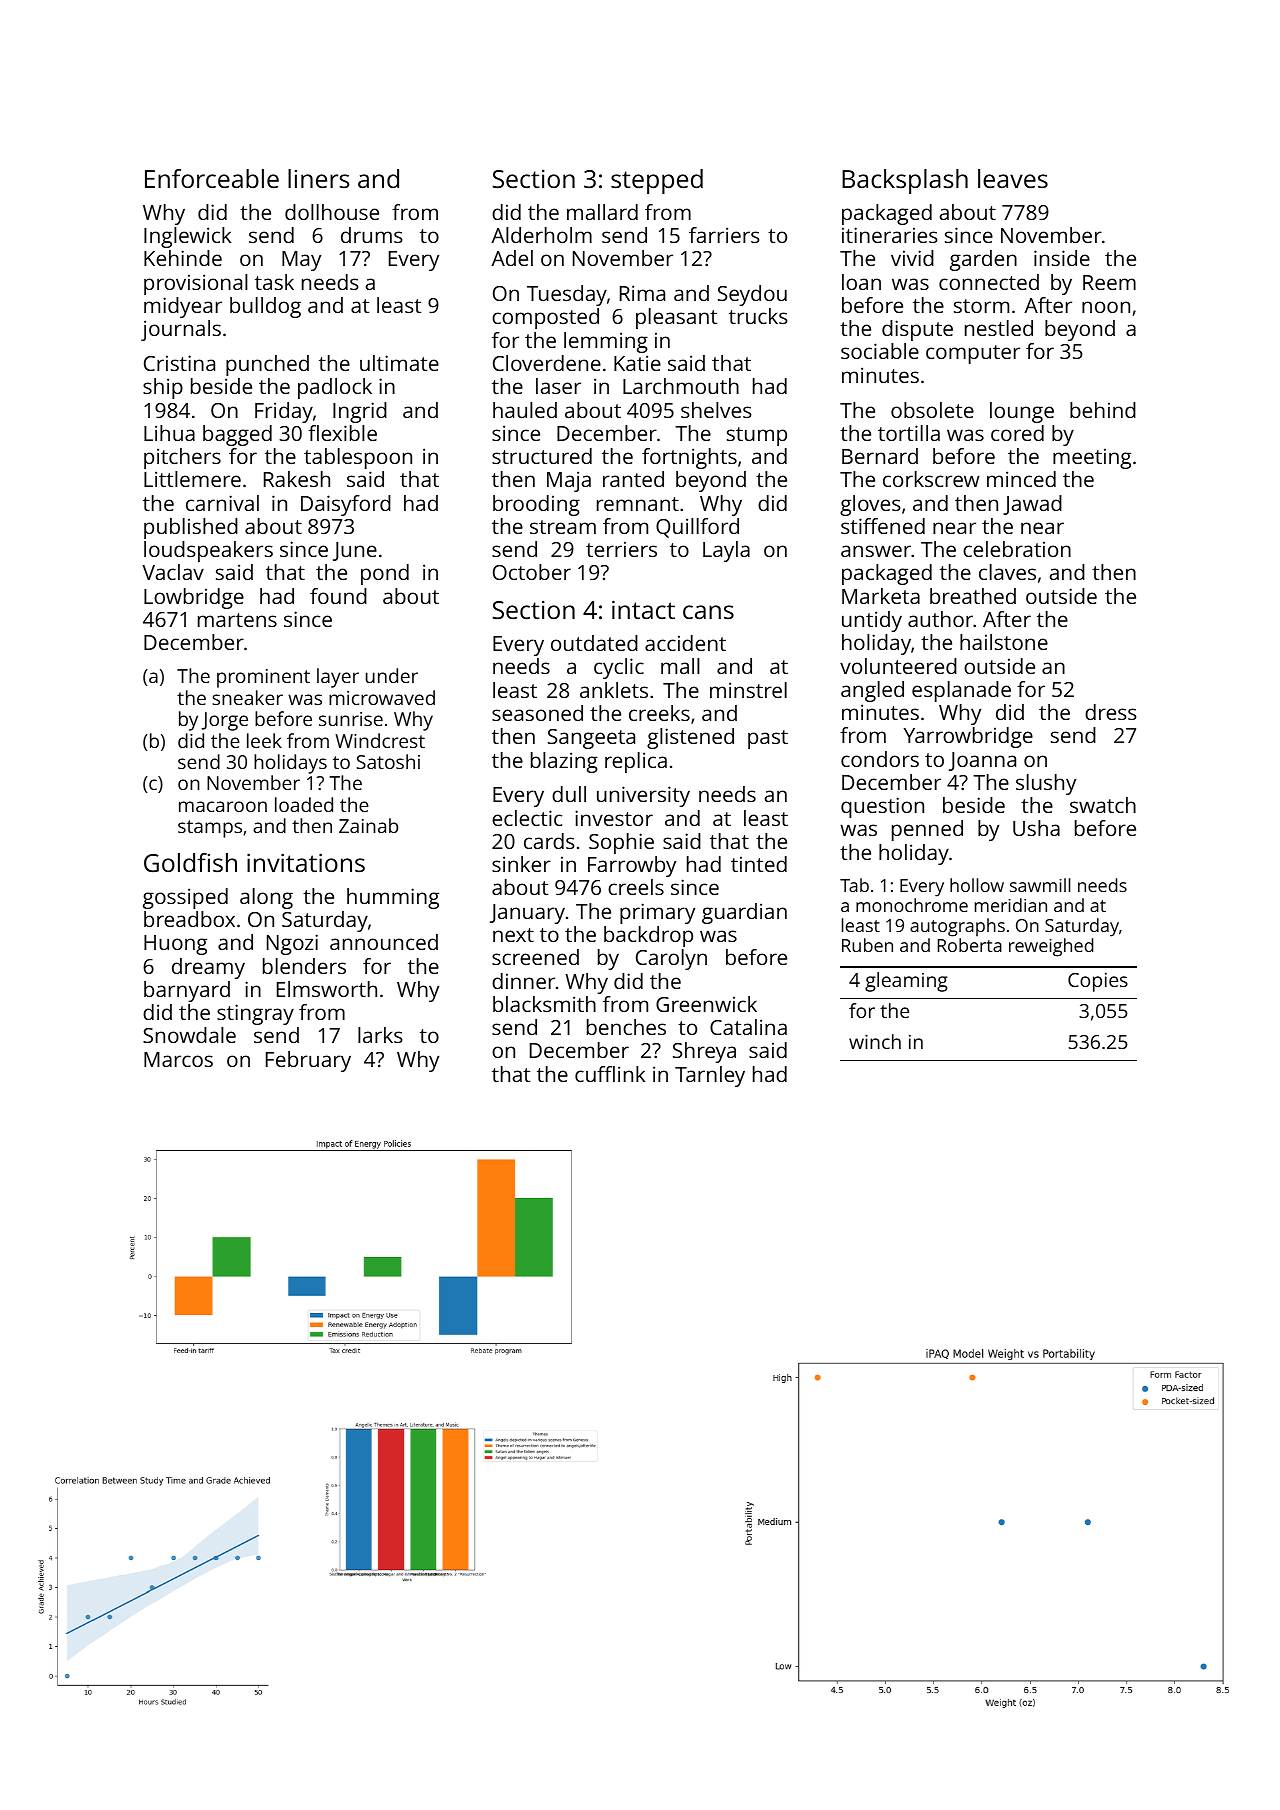 The height and width of the screenshot is (1810, 1280). I want to click on Enforceable, so click(212, 178).
